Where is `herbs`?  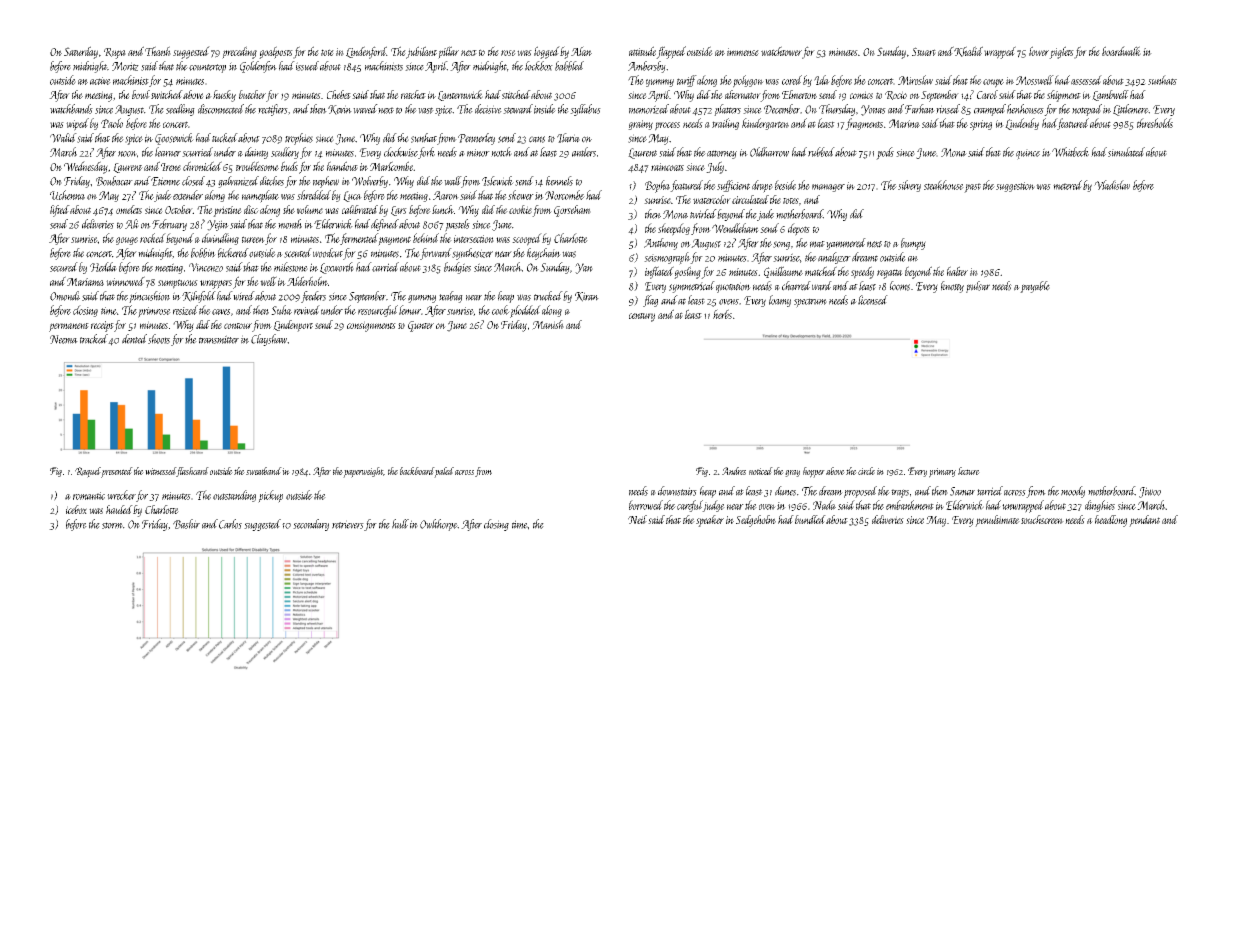 herbs is located at coordinates (722, 314).
